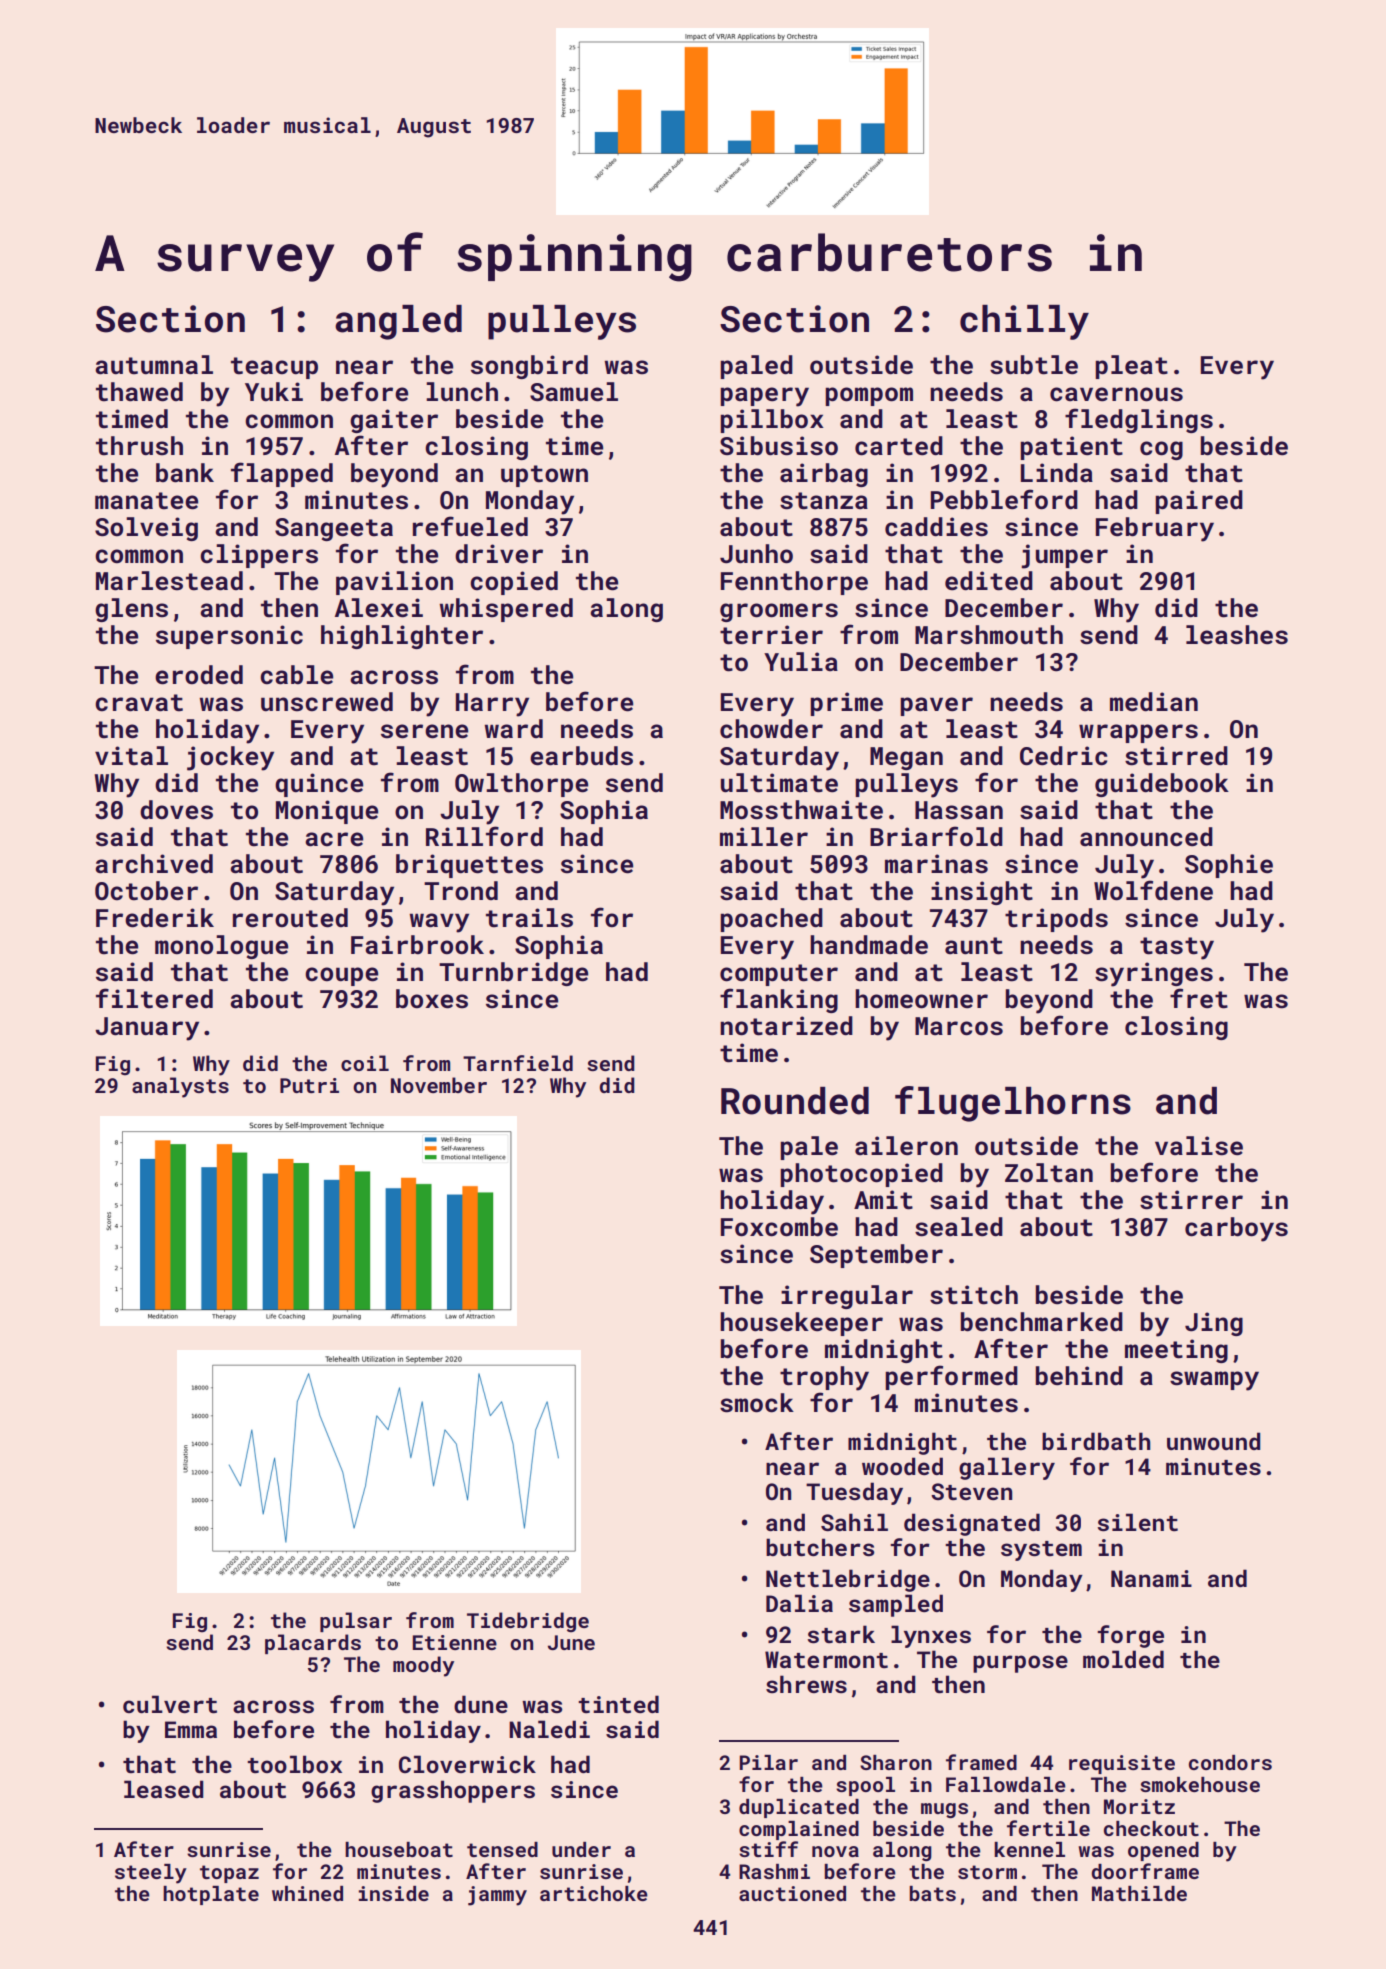  What do you see at coordinates (1116, 394) in the page?
I see `cavernous` at bounding box center [1116, 394].
